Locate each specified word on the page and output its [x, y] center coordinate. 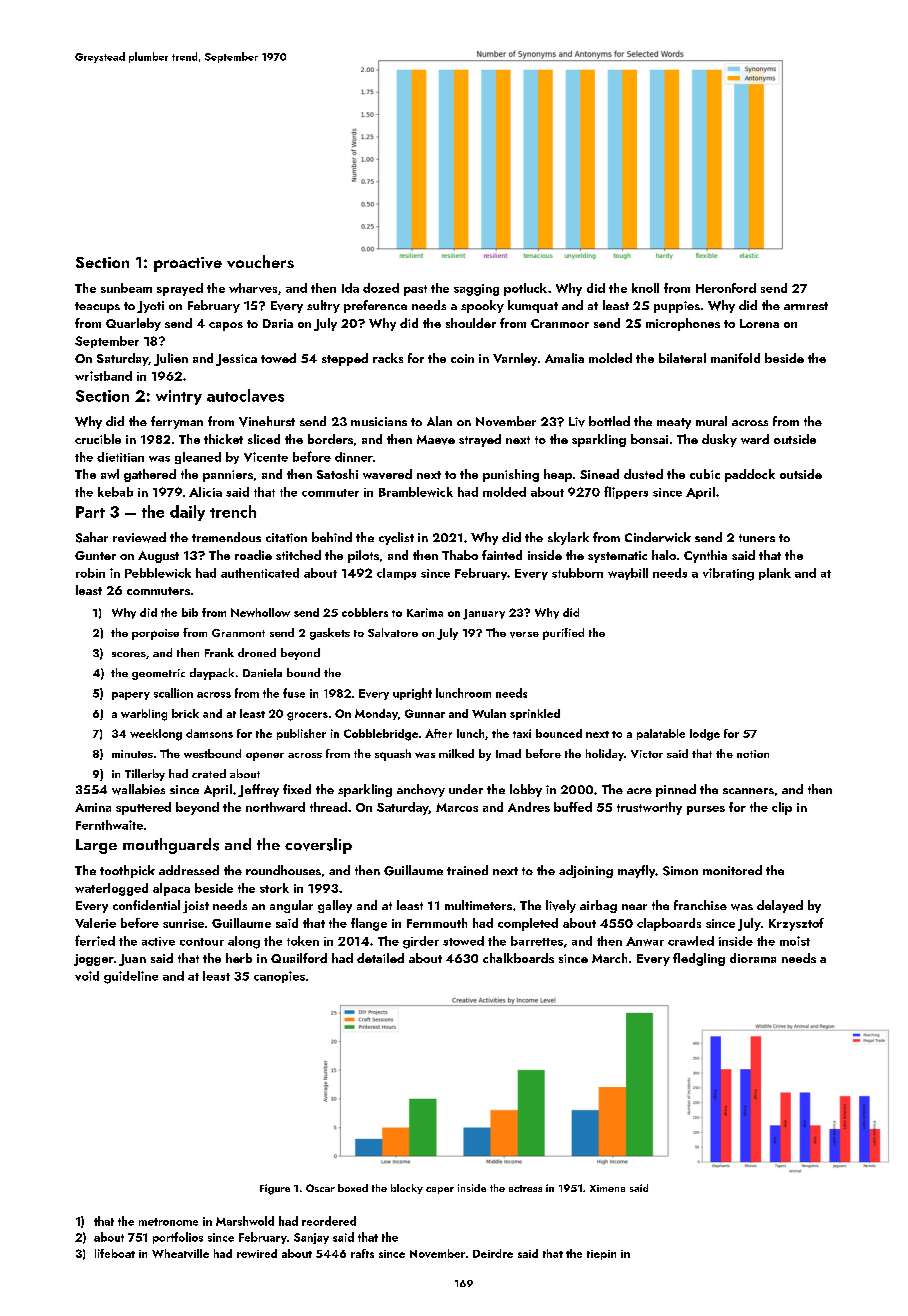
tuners [757, 538]
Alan [439, 421]
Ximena [607, 1188]
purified [563, 634]
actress [525, 1188]
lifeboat [115, 1253]
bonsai [649, 439]
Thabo [460, 555]
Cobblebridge [381, 735]
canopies [279, 977]
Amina [93, 807]
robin [90, 573]
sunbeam [126, 288]
